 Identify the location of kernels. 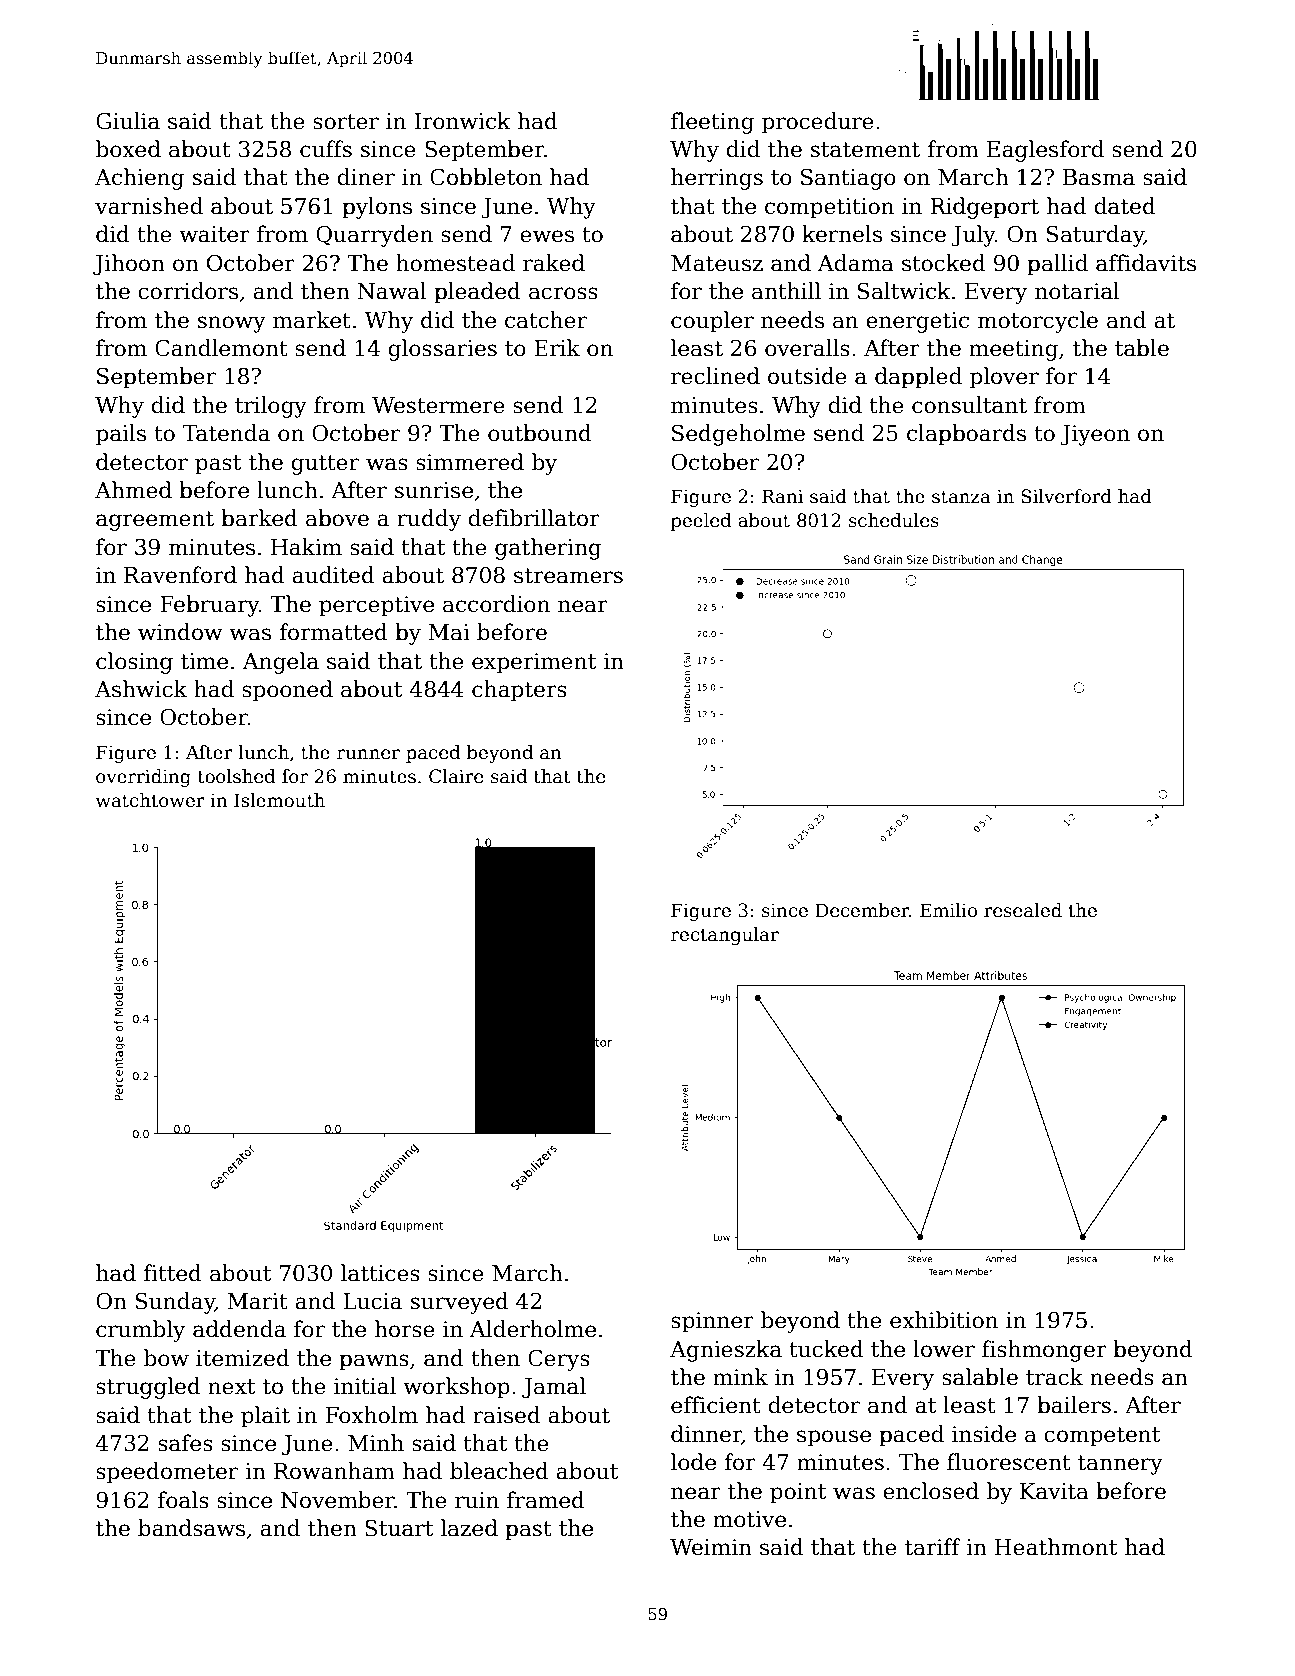
(842, 234).
